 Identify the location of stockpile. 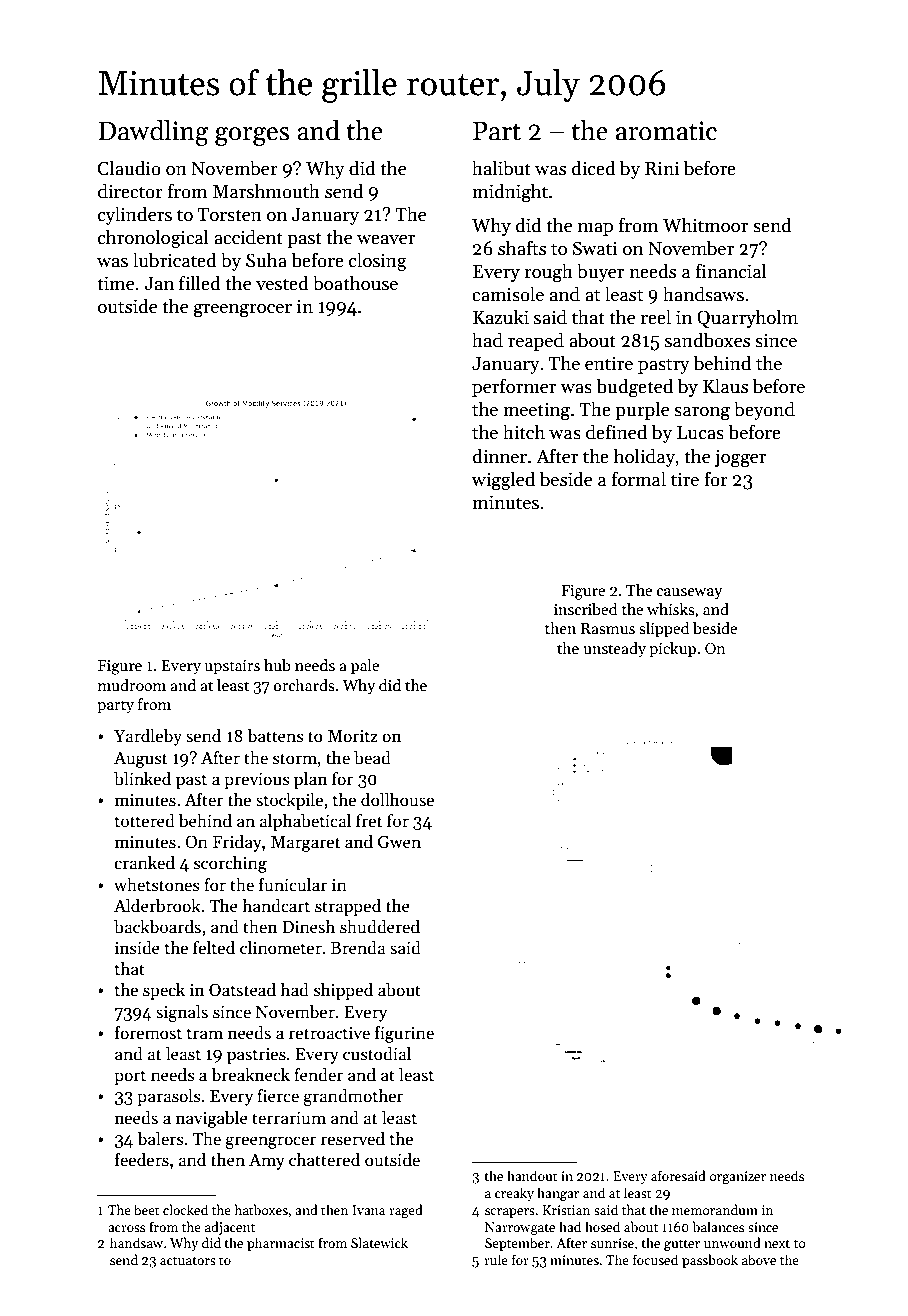
(289, 801).
